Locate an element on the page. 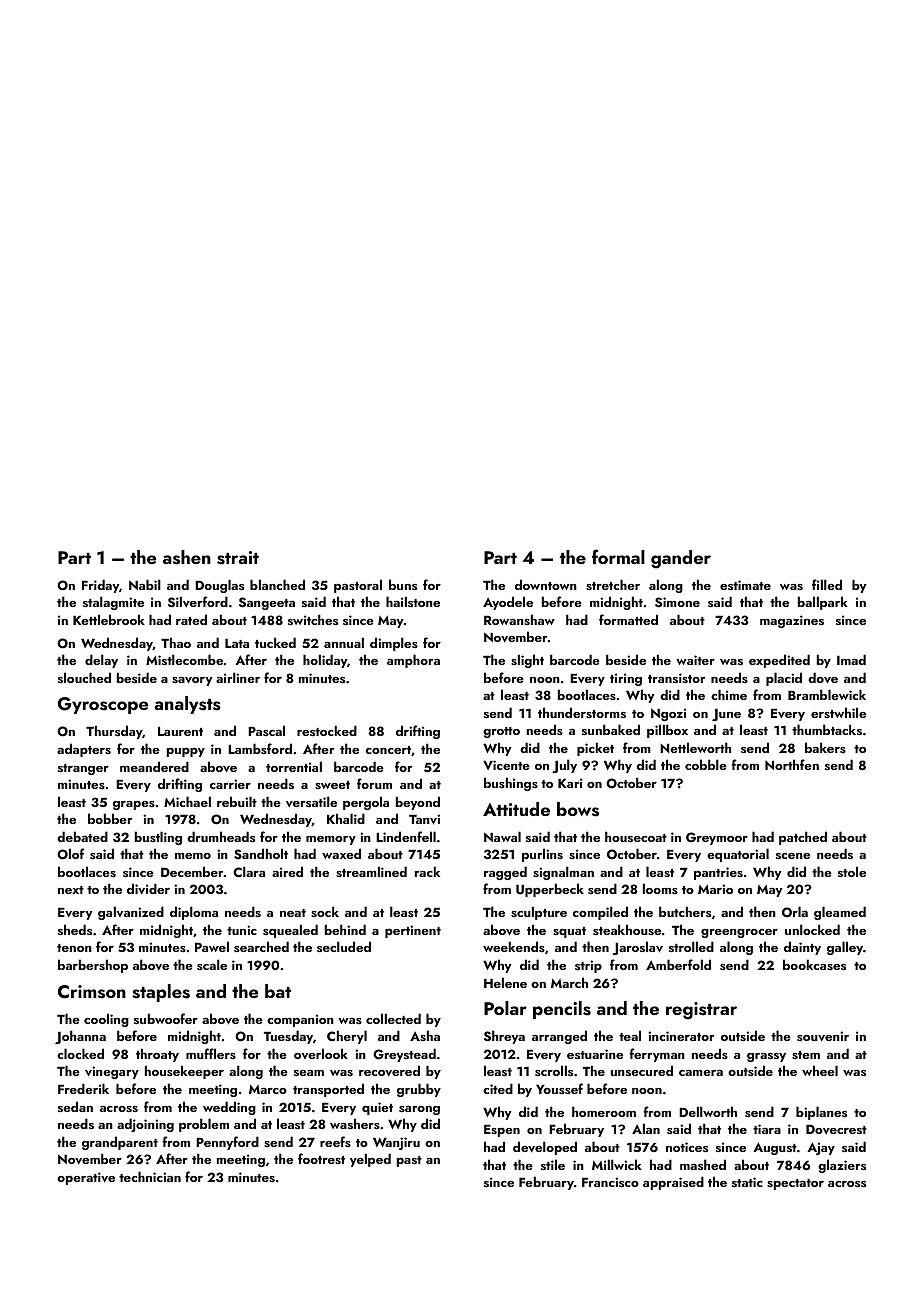 This document has width=924, height=1308. scale is located at coordinates (212, 964).
